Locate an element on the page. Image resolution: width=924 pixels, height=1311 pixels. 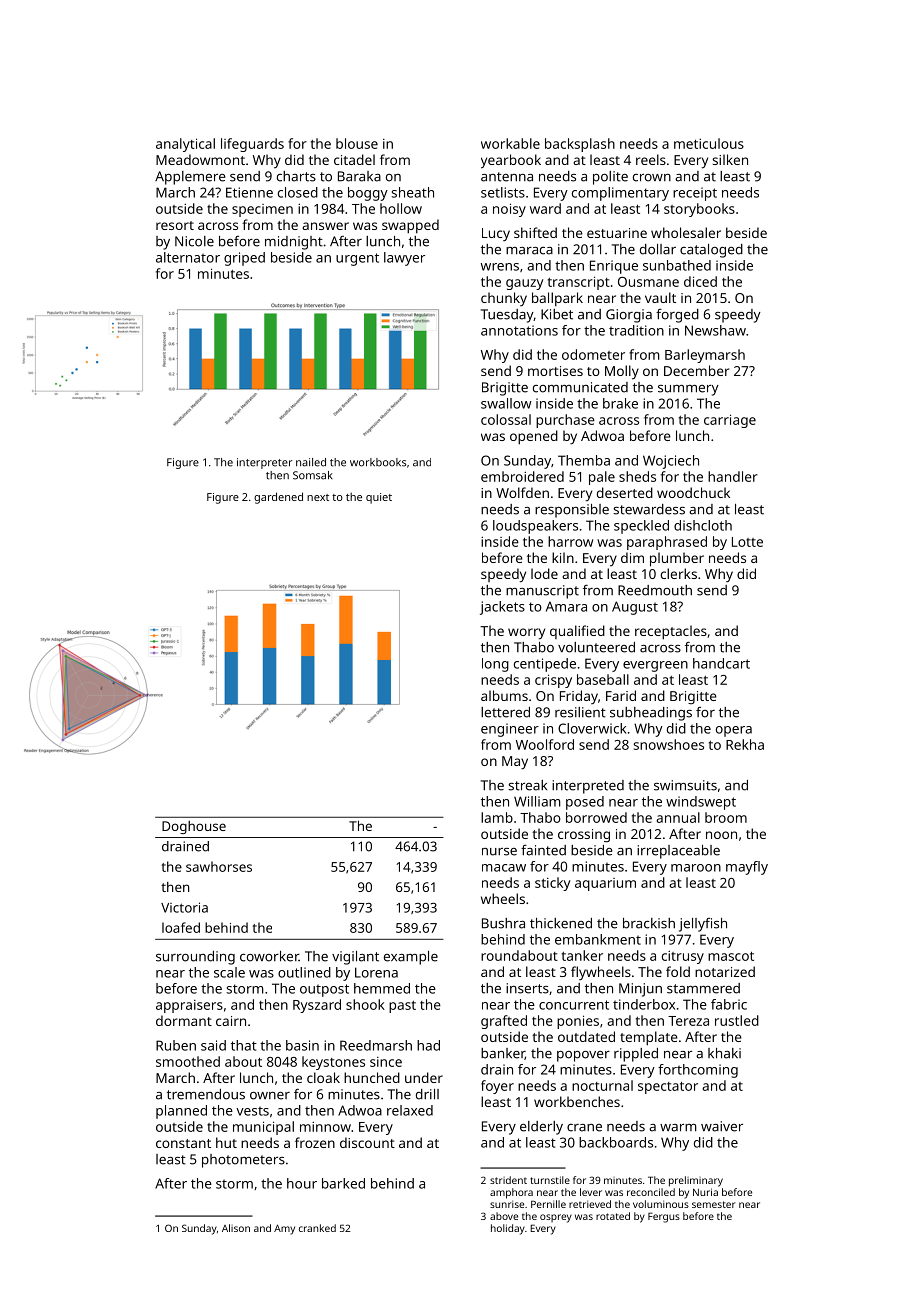
swimsuits is located at coordinates (685, 785).
